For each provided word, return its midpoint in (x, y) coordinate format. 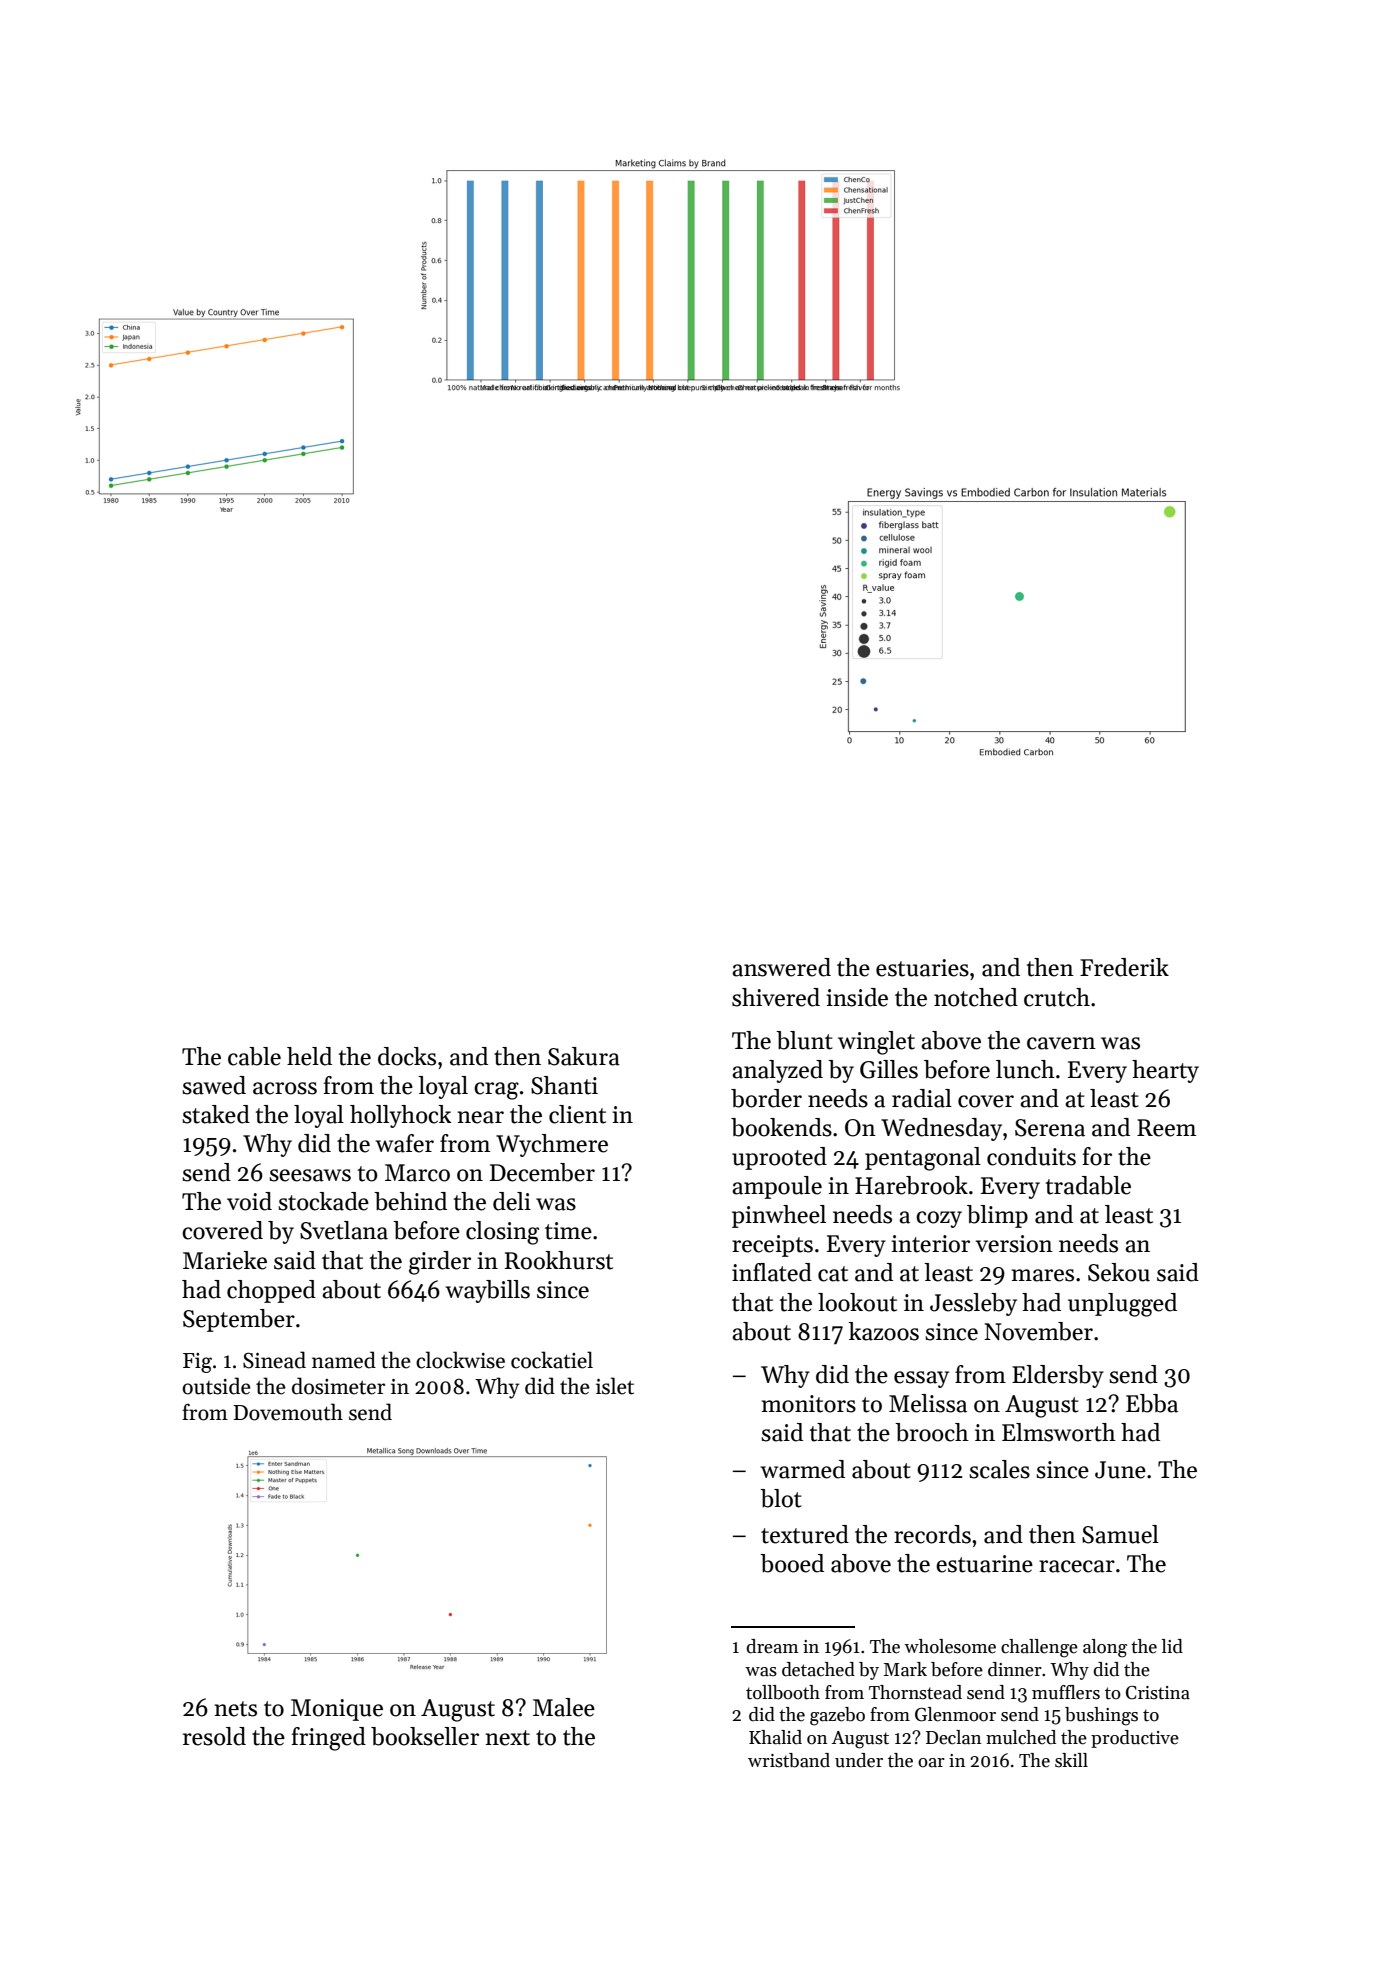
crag (496, 1091)
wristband (789, 1760)
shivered (776, 997)
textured (805, 1534)
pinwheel (779, 1216)
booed (792, 1563)
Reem (1166, 1128)
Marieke (225, 1260)
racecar (1077, 1566)
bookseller (425, 1736)
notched (976, 997)
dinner (1015, 1669)
